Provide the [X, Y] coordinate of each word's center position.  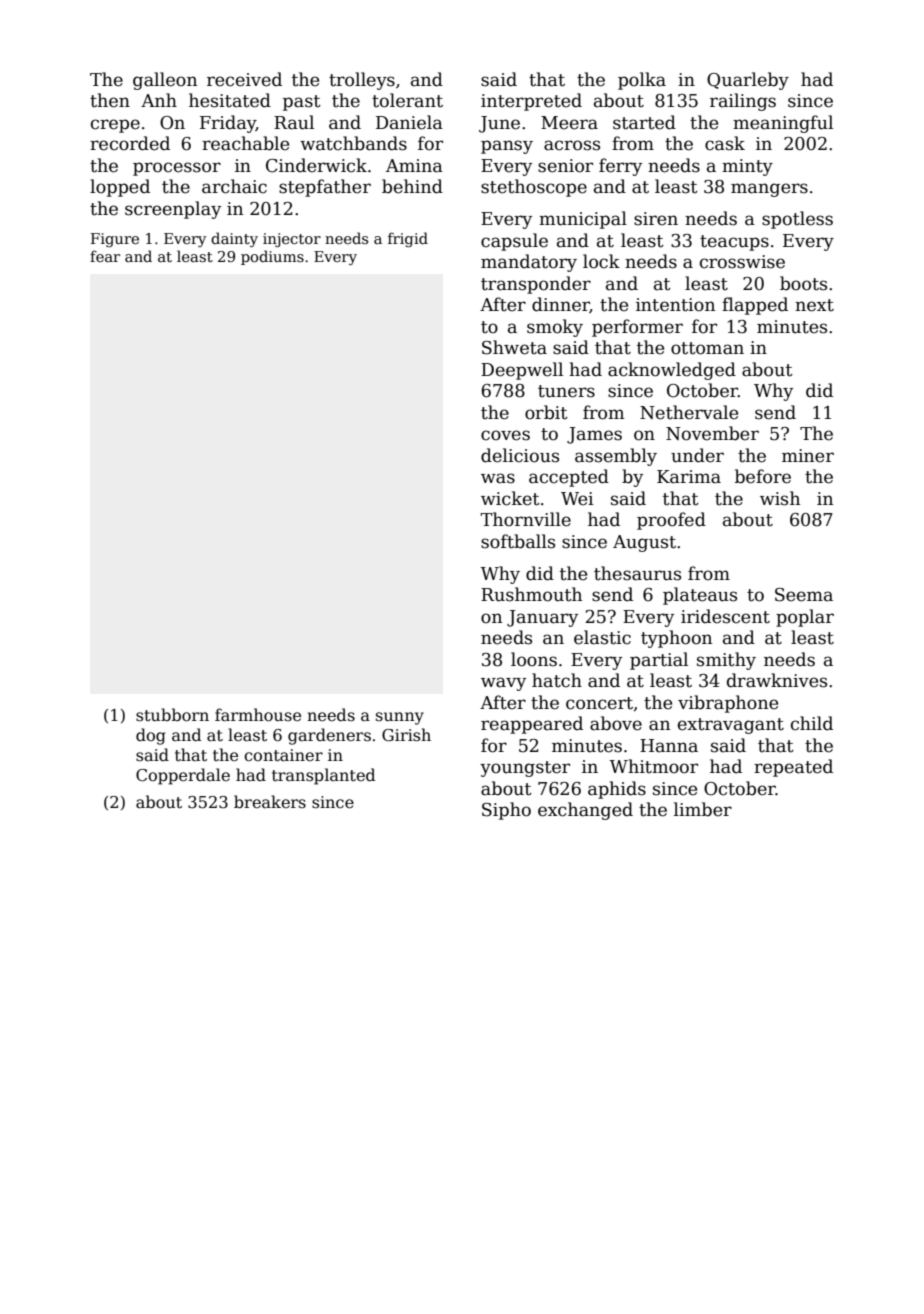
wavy [503, 684]
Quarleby [748, 81]
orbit [546, 412]
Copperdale [183, 776]
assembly [616, 457]
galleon [165, 81]
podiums [272, 257]
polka [642, 81]
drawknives [777, 680]
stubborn [172, 715]
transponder [536, 285]
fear [105, 256]
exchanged [585, 811]
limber [703, 809]
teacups [734, 243]
